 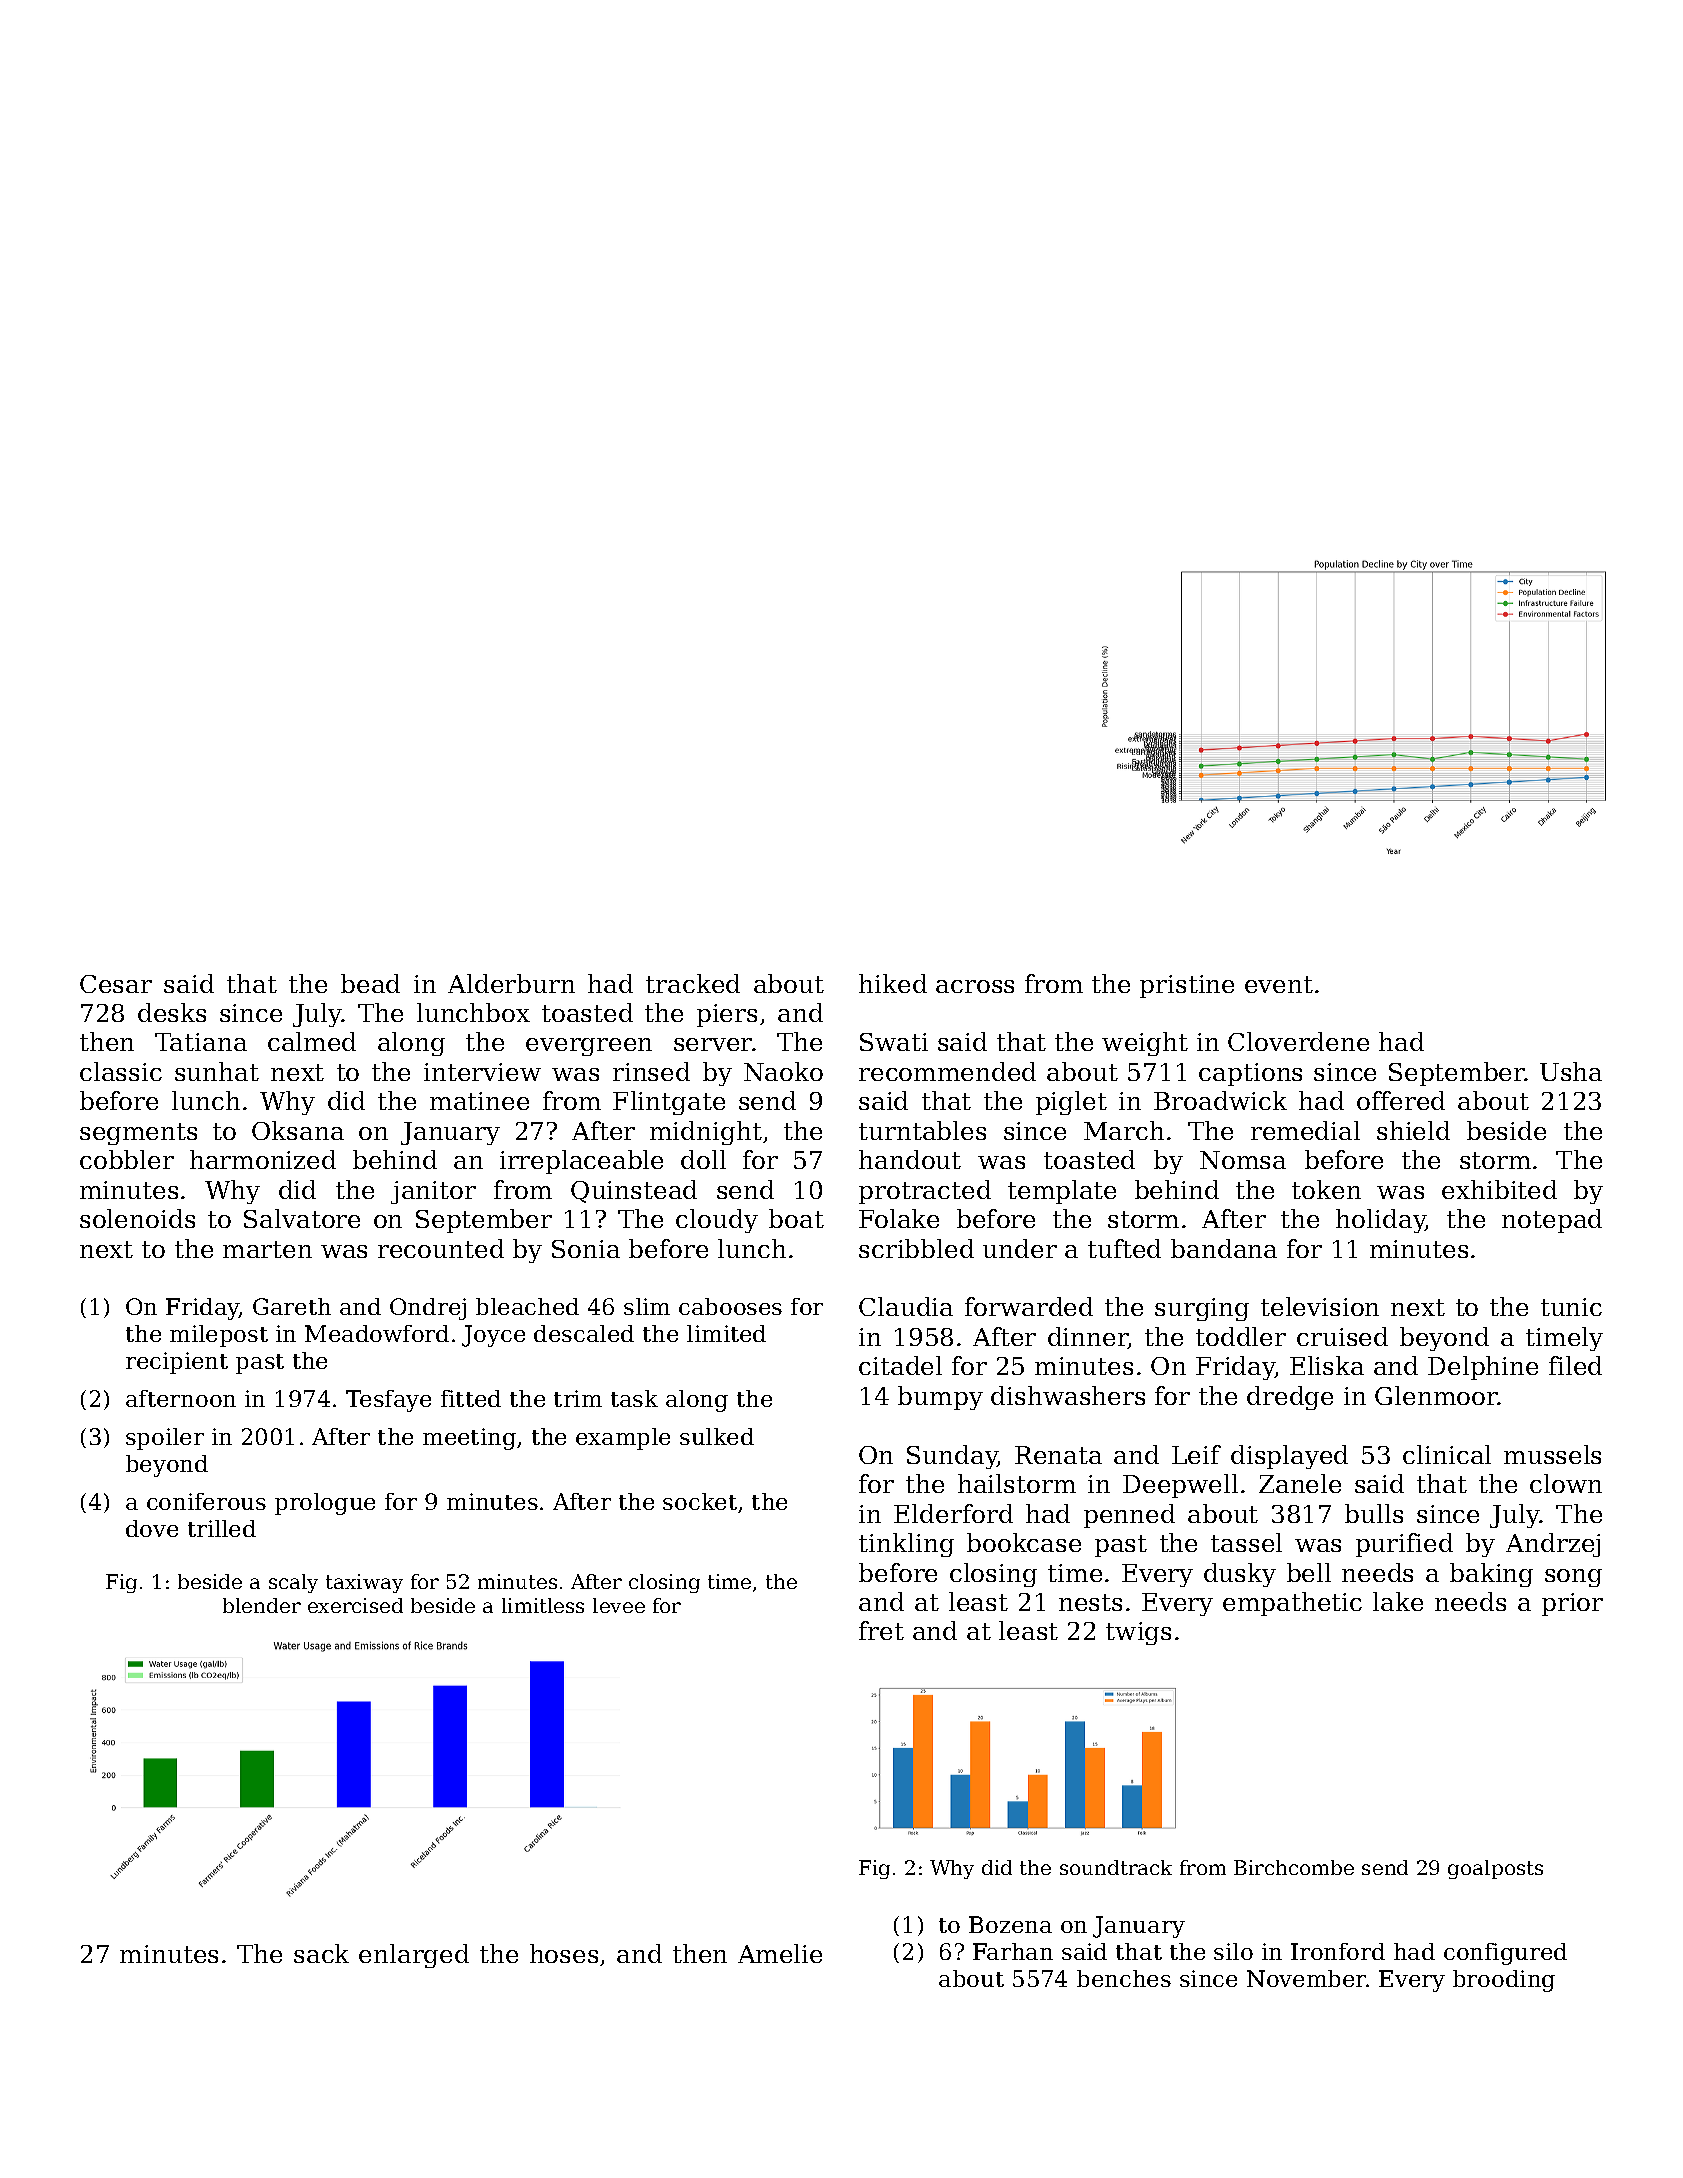 What do you see at coordinates (1279, 984) in the document?
I see `event` at bounding box center [1279, 984].
